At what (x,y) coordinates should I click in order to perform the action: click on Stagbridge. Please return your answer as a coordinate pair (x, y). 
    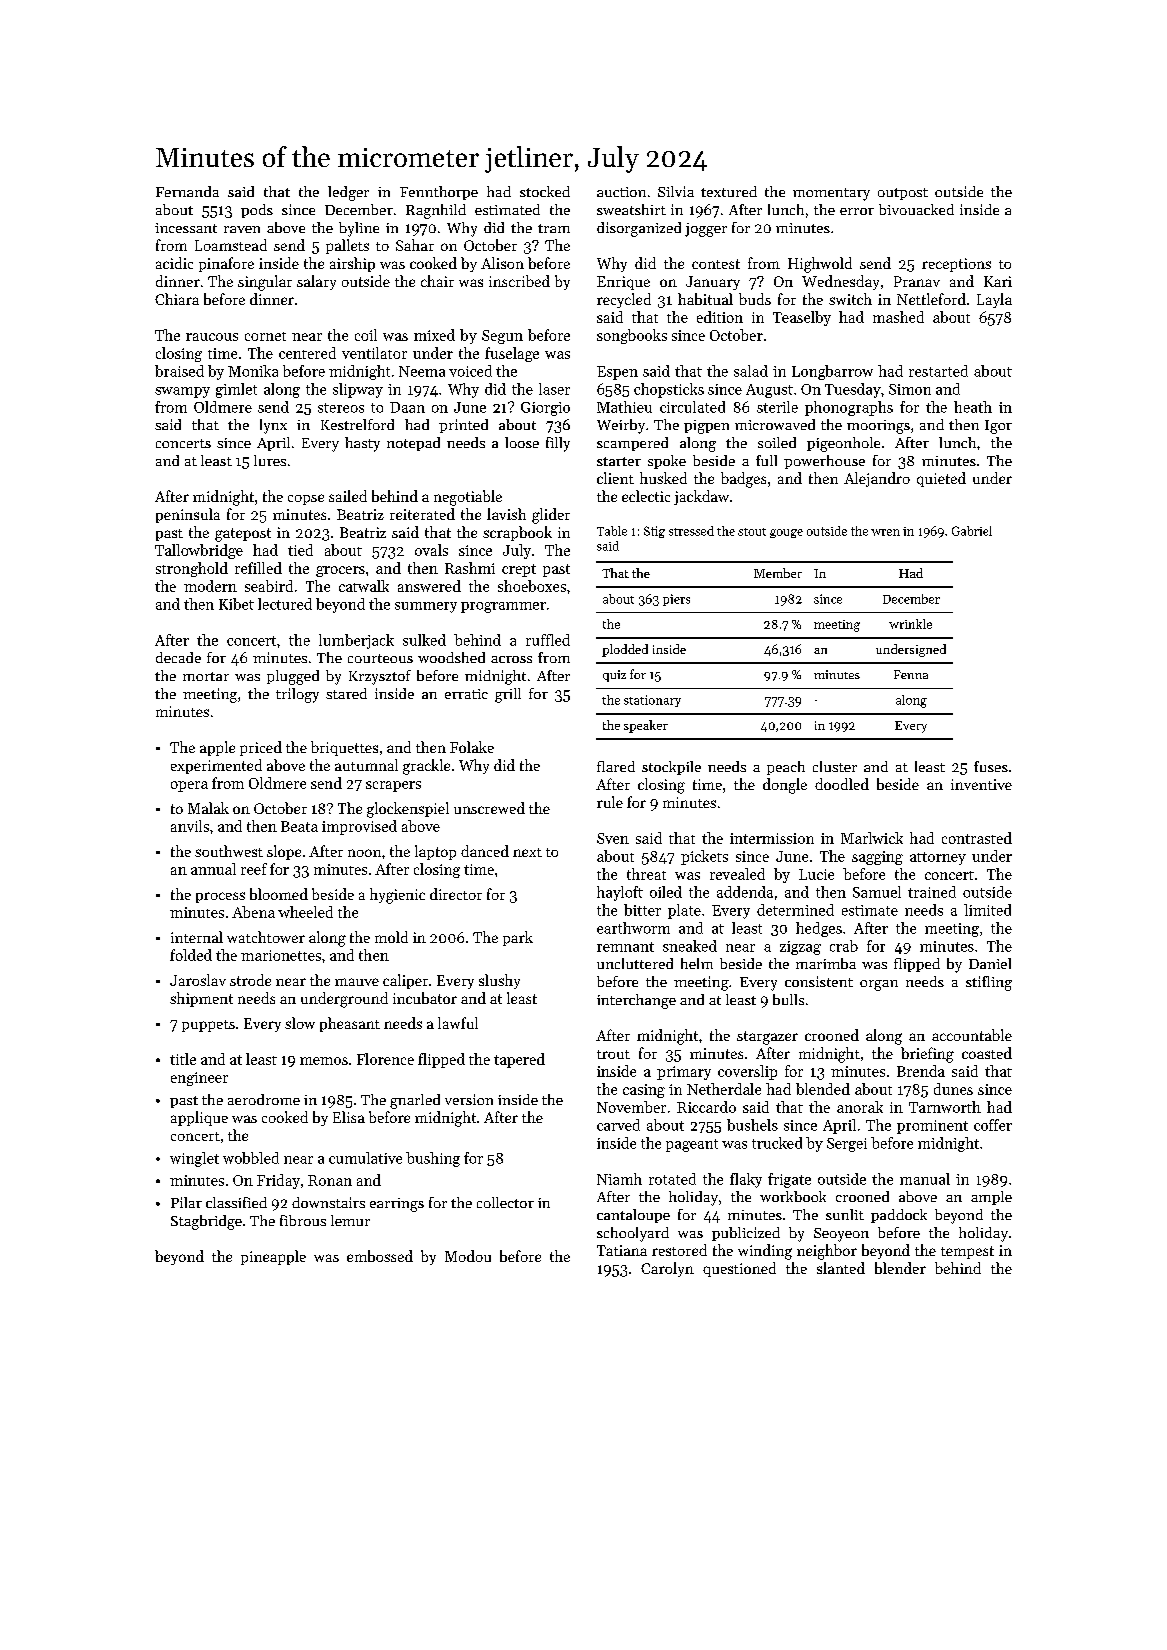
    Looking at the image, I should click on (206, 1222).
